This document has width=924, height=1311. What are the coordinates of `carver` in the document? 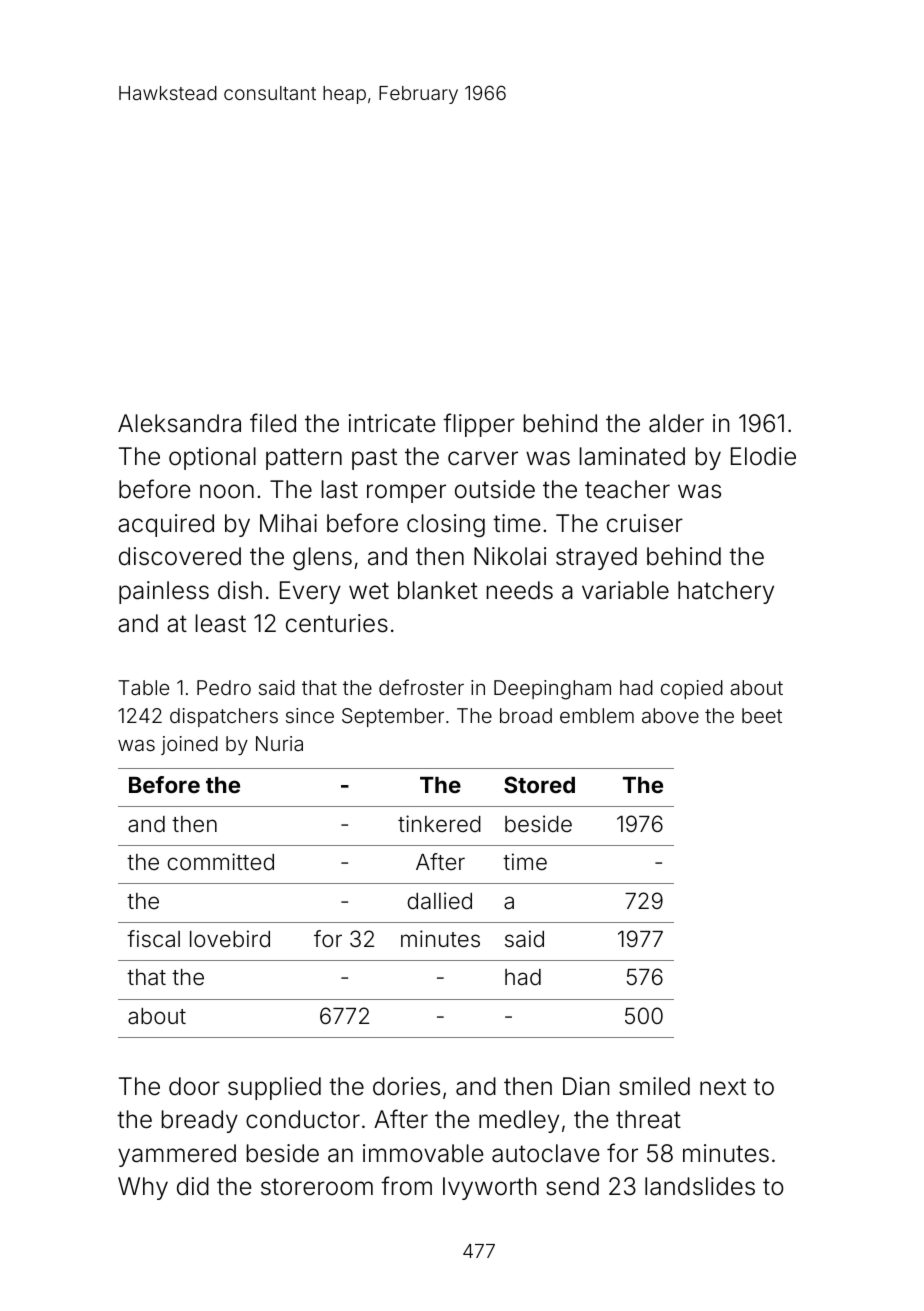 It's located at (483, 458).
